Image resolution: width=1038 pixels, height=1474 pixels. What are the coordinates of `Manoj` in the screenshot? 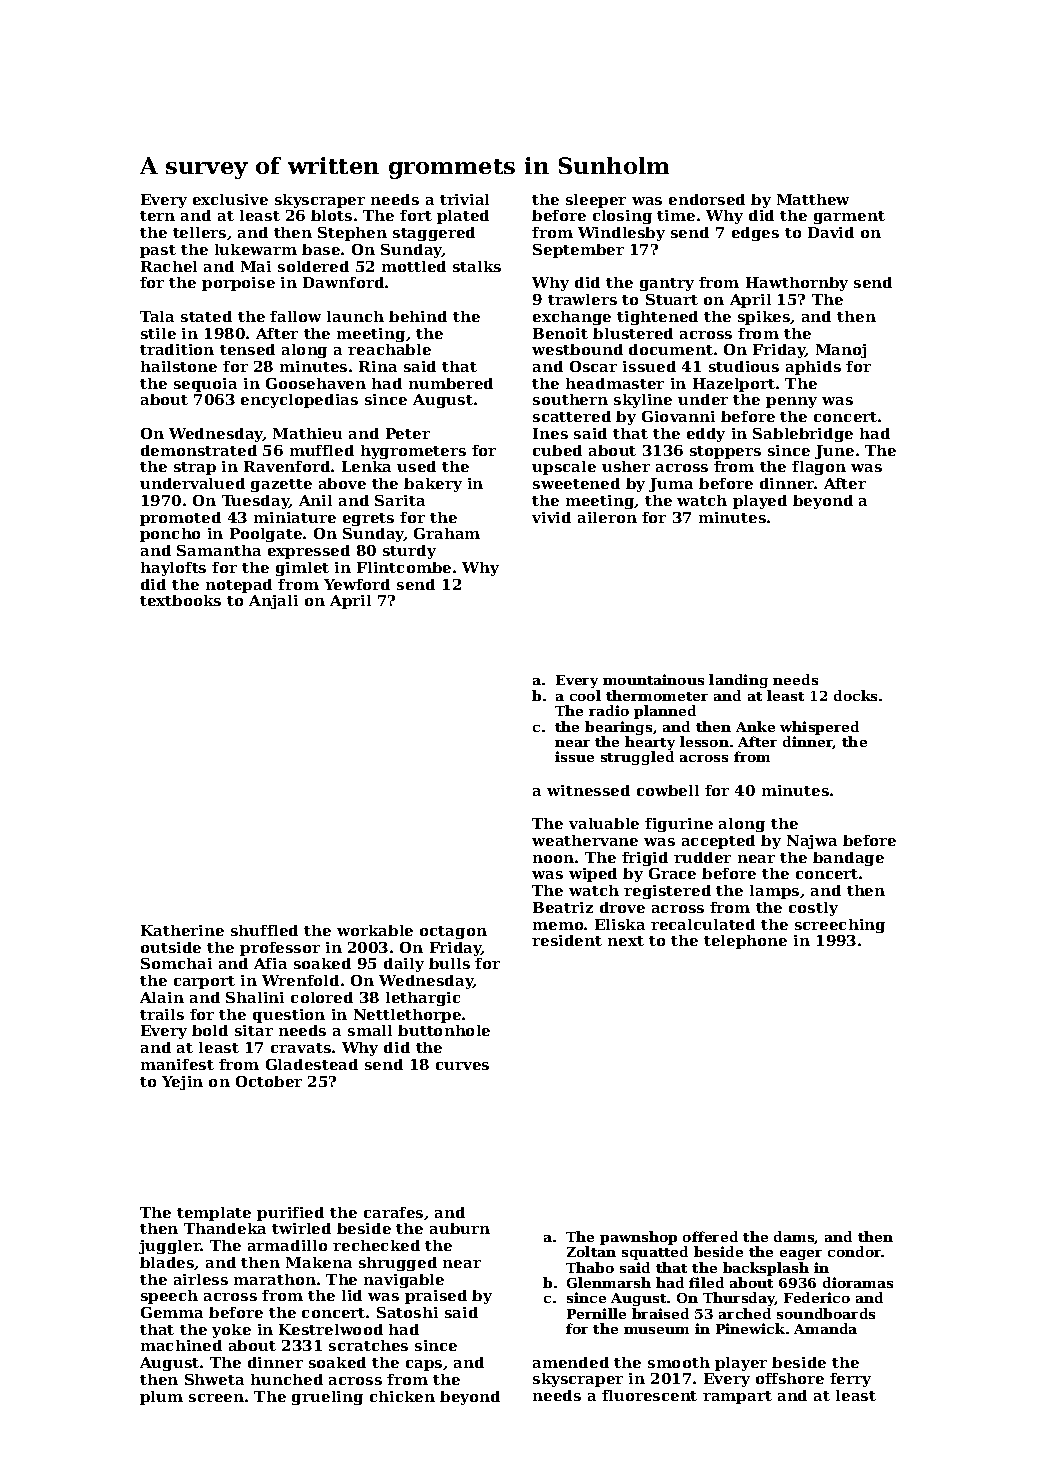 It's located at (841, 351).
